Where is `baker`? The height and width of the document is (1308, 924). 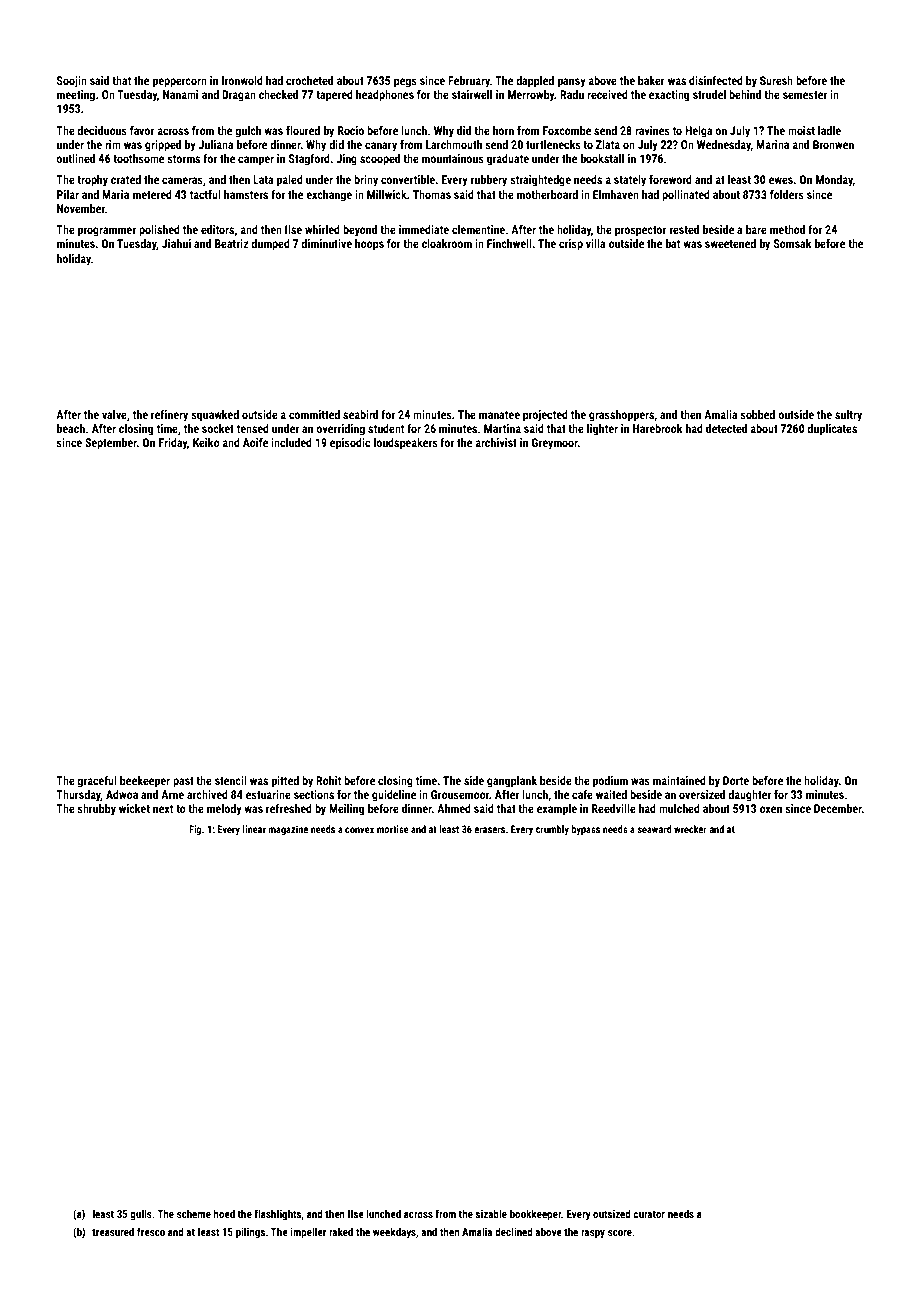
baker is located at coordinates (651, 80).
